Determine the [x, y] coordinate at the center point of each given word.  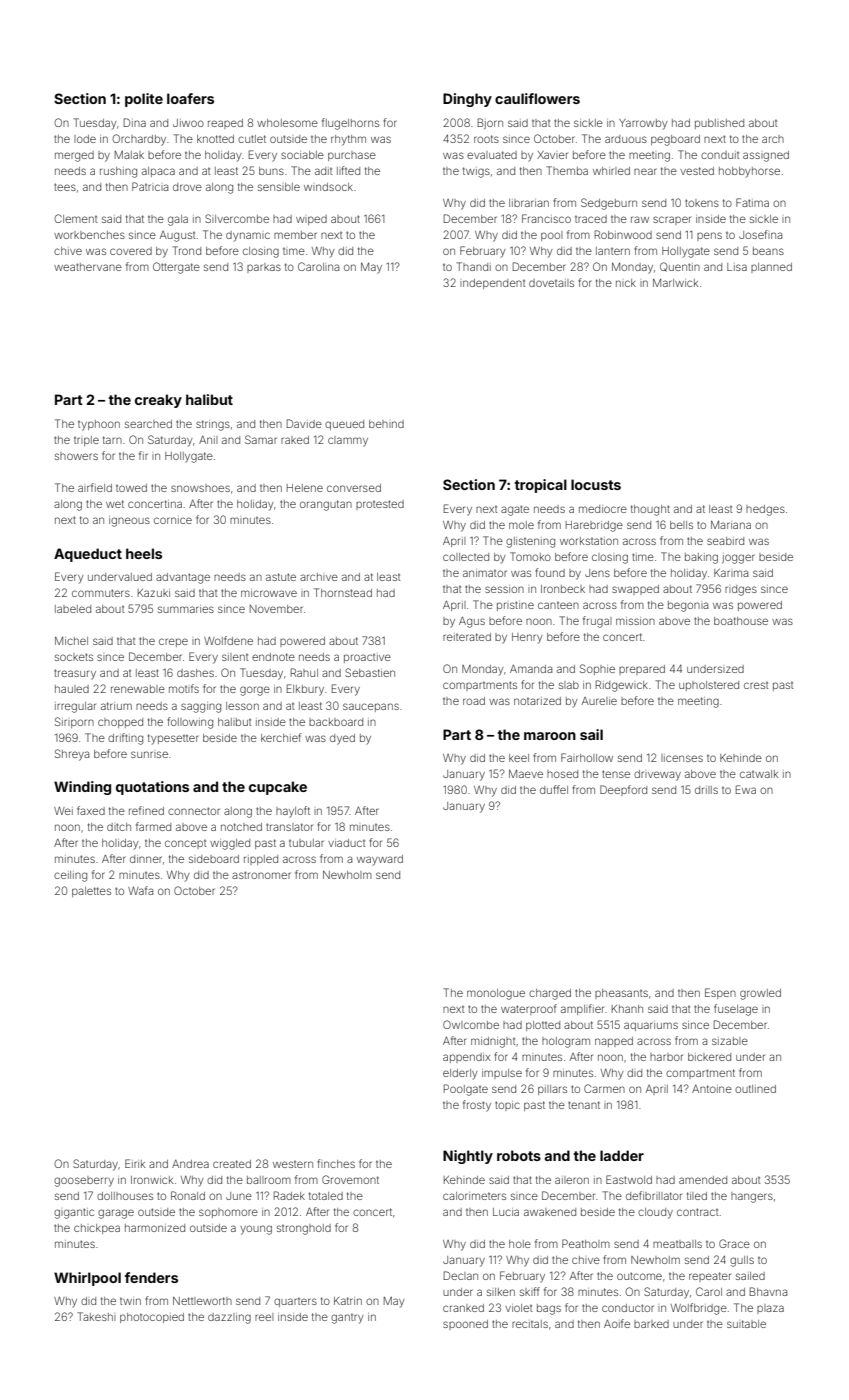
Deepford [623, 790]
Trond [186, 250]
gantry [347, 1319]
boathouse [741, 621]
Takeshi [96, 1316]
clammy [348, 441]
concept [185, 844]
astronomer [261, 875]
